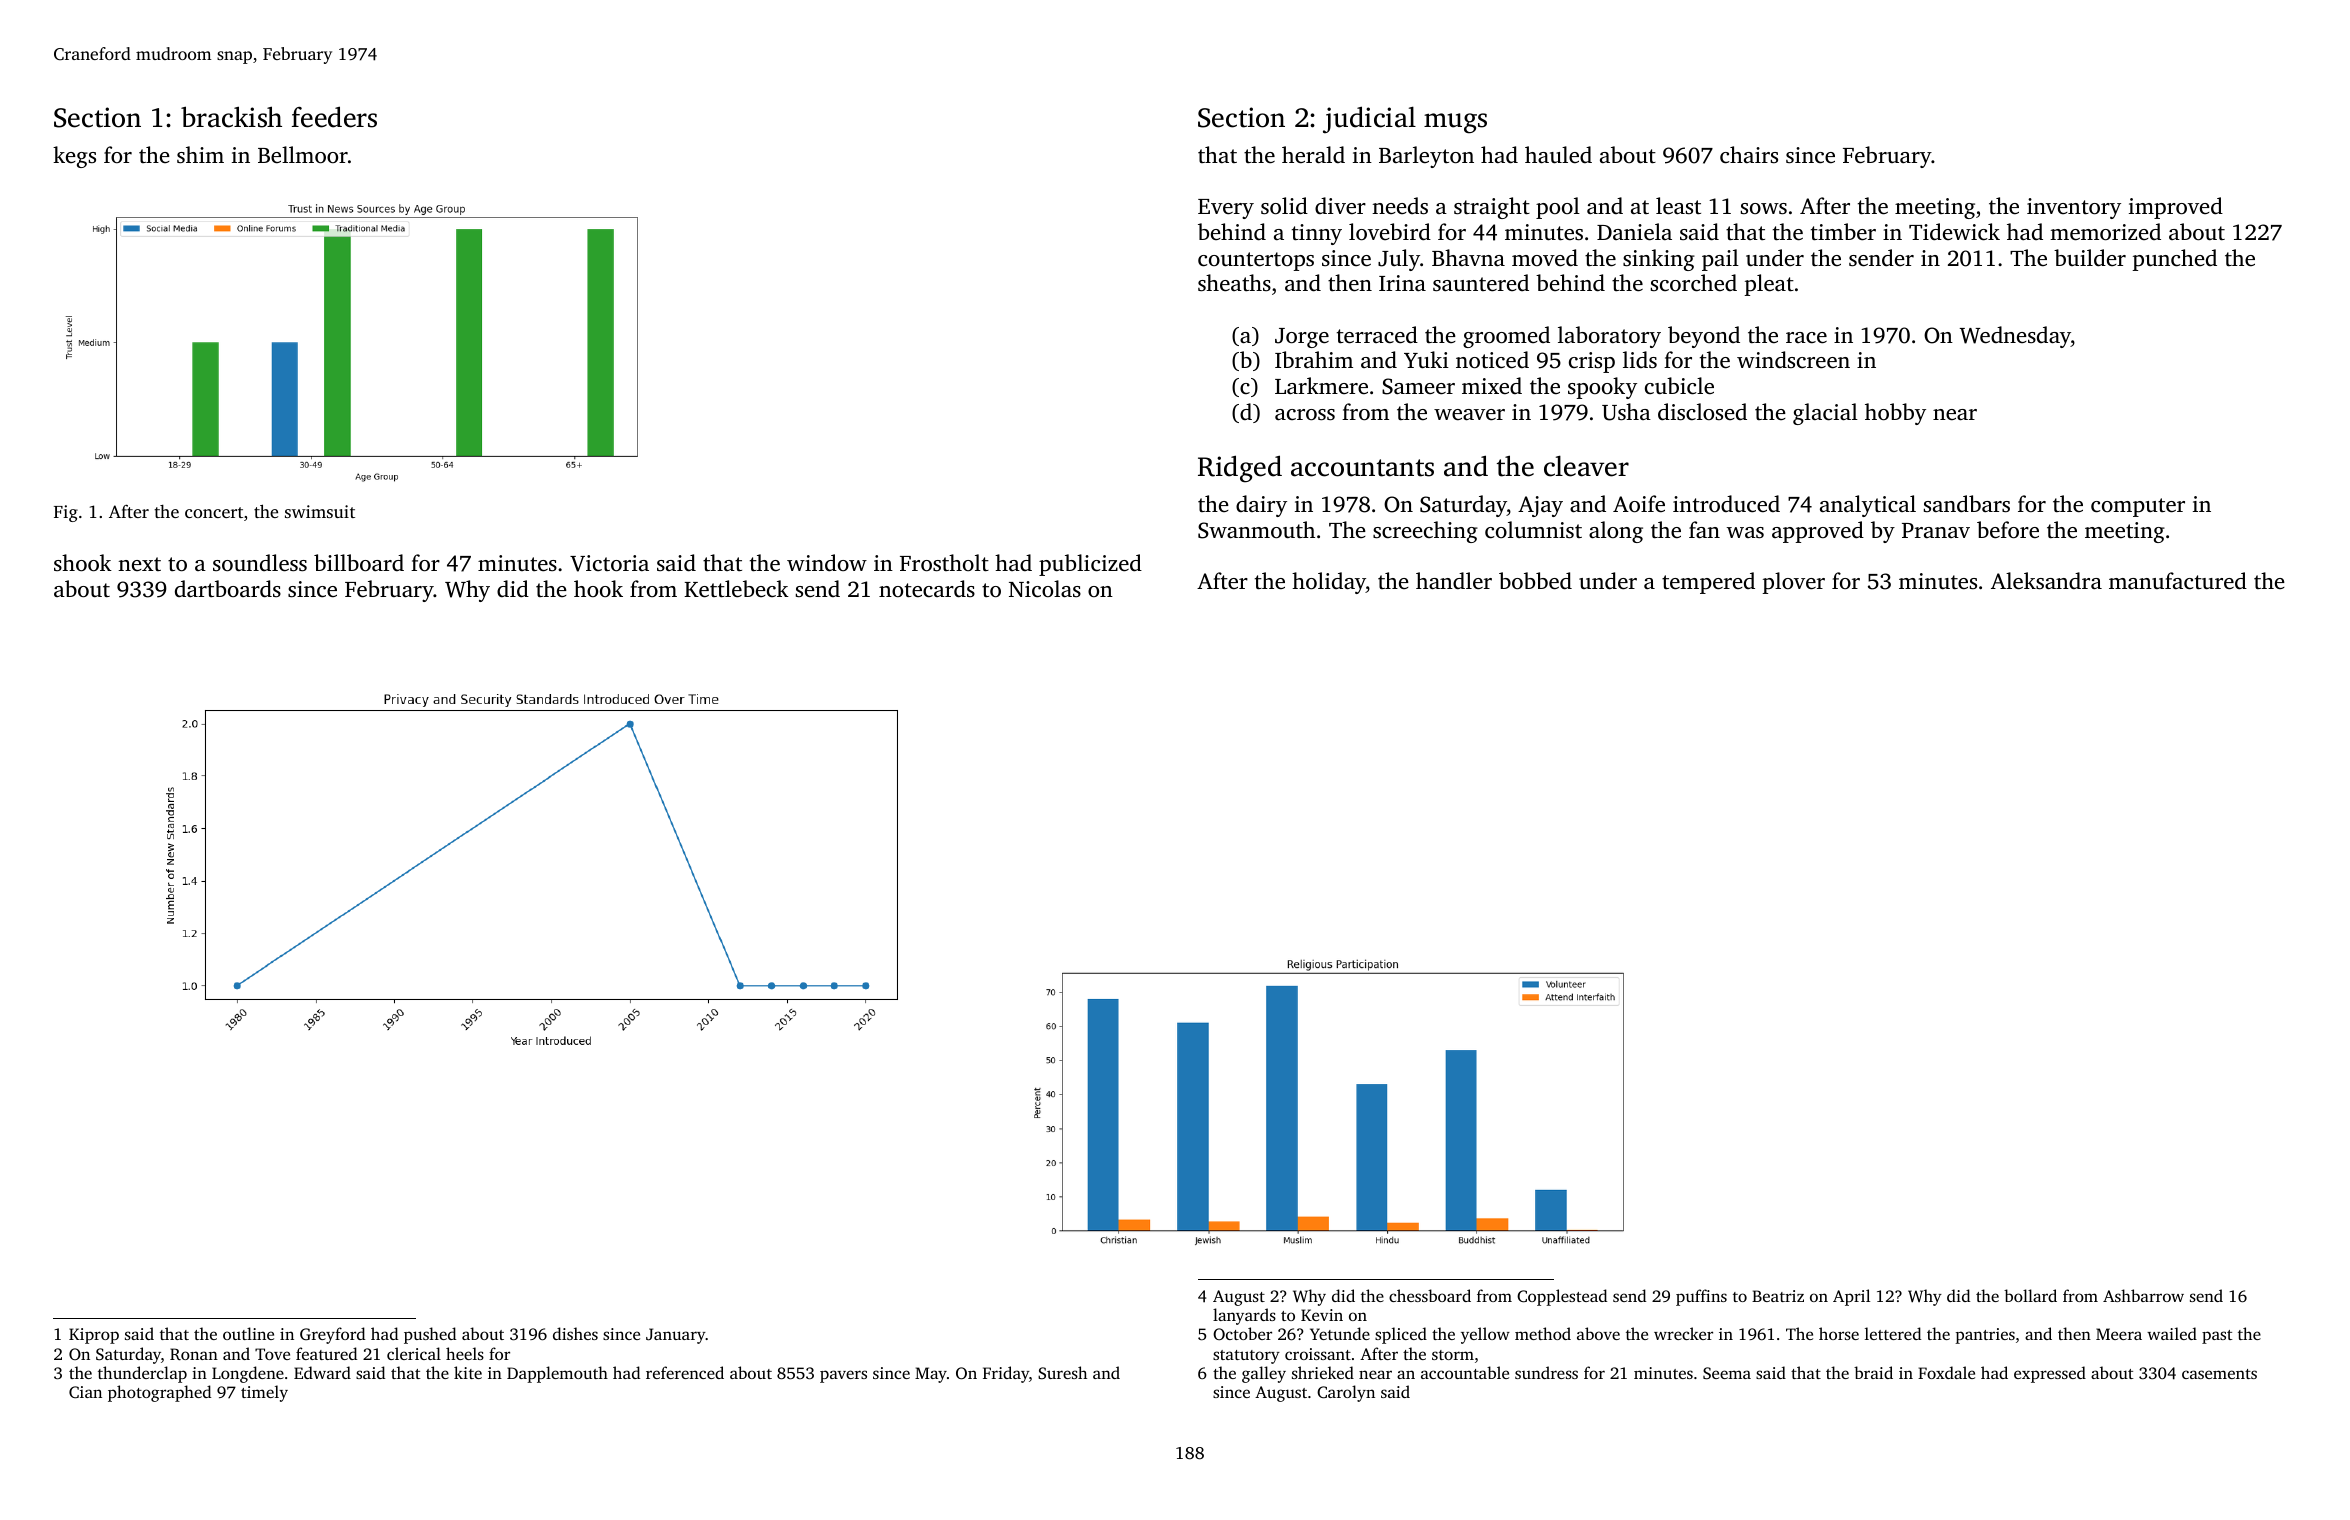 Image resolution: width=2350 pixels, height=1520 pixels. I want to click on Aleksandra, so click(2046, 581).
